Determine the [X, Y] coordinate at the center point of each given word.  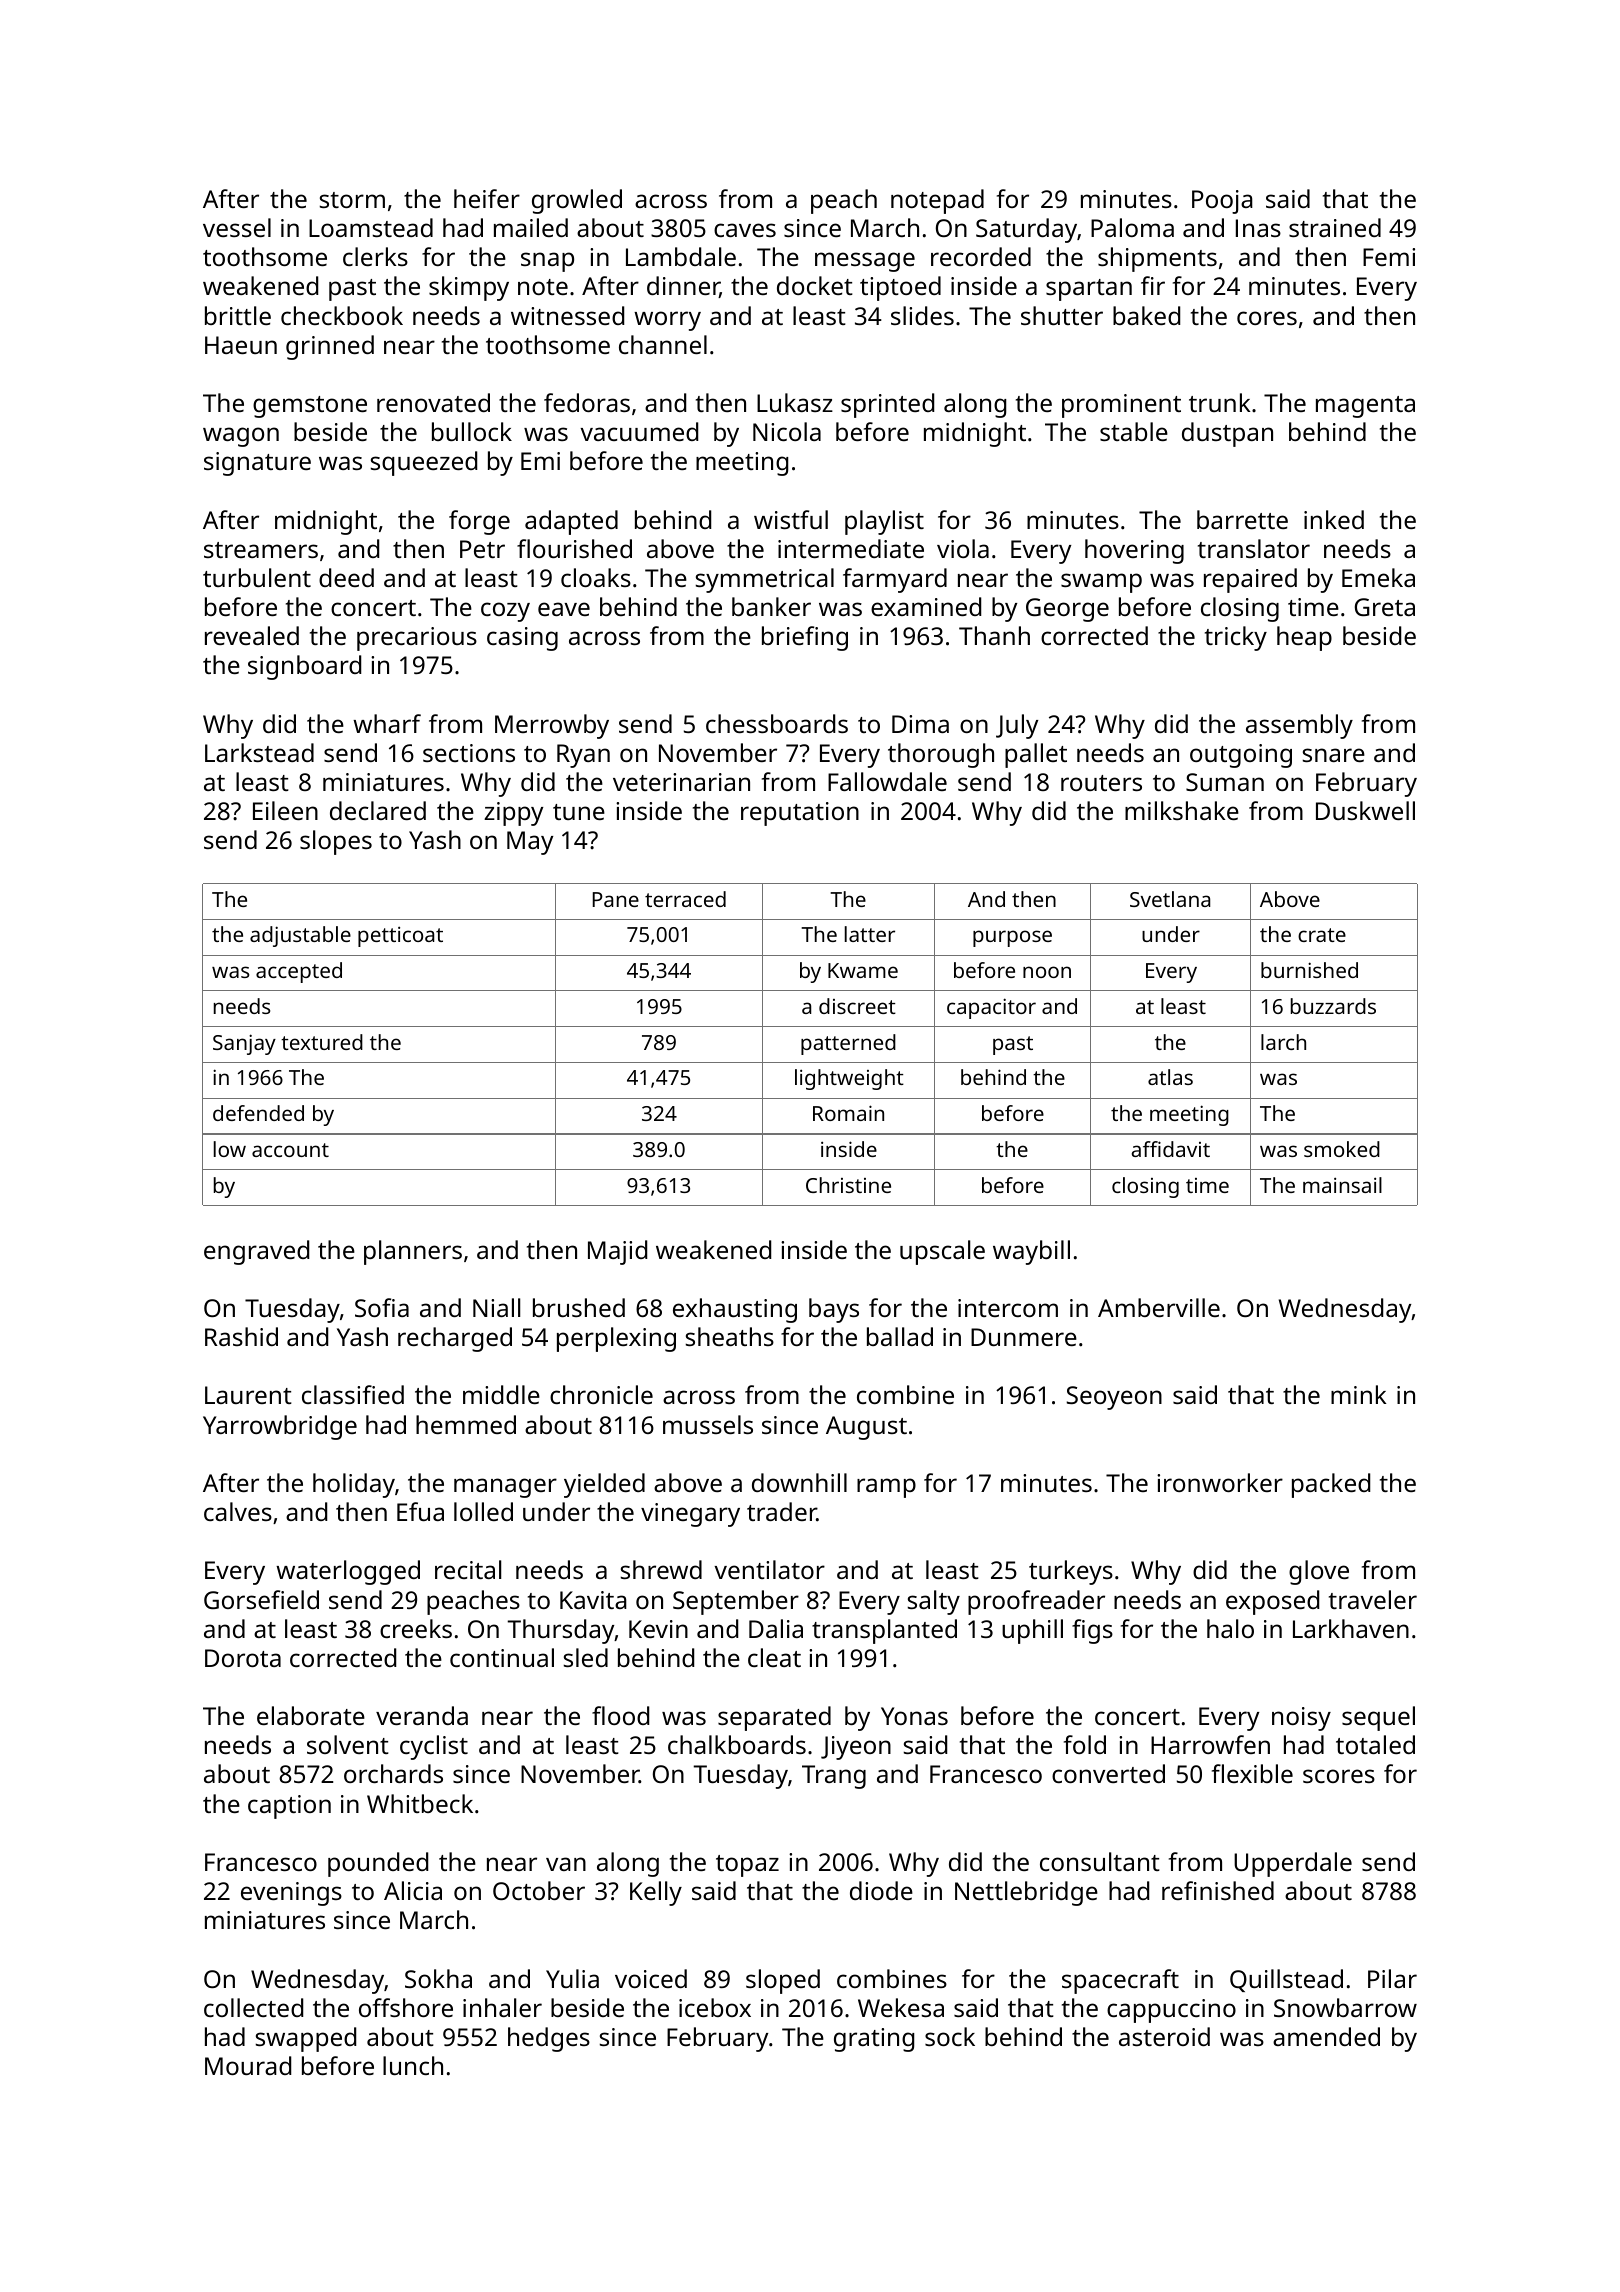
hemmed [466, 1424]
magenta [1365, 407]
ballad [900, 1336]
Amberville [1159, 1307]
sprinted [887, 405]
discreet [857, 1006]
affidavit [1170, 1149]
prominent [1121, 406]
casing [522, 639]
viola [963, 548]
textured [322, 1042]
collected [253, 2007]
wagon [241, 437]
